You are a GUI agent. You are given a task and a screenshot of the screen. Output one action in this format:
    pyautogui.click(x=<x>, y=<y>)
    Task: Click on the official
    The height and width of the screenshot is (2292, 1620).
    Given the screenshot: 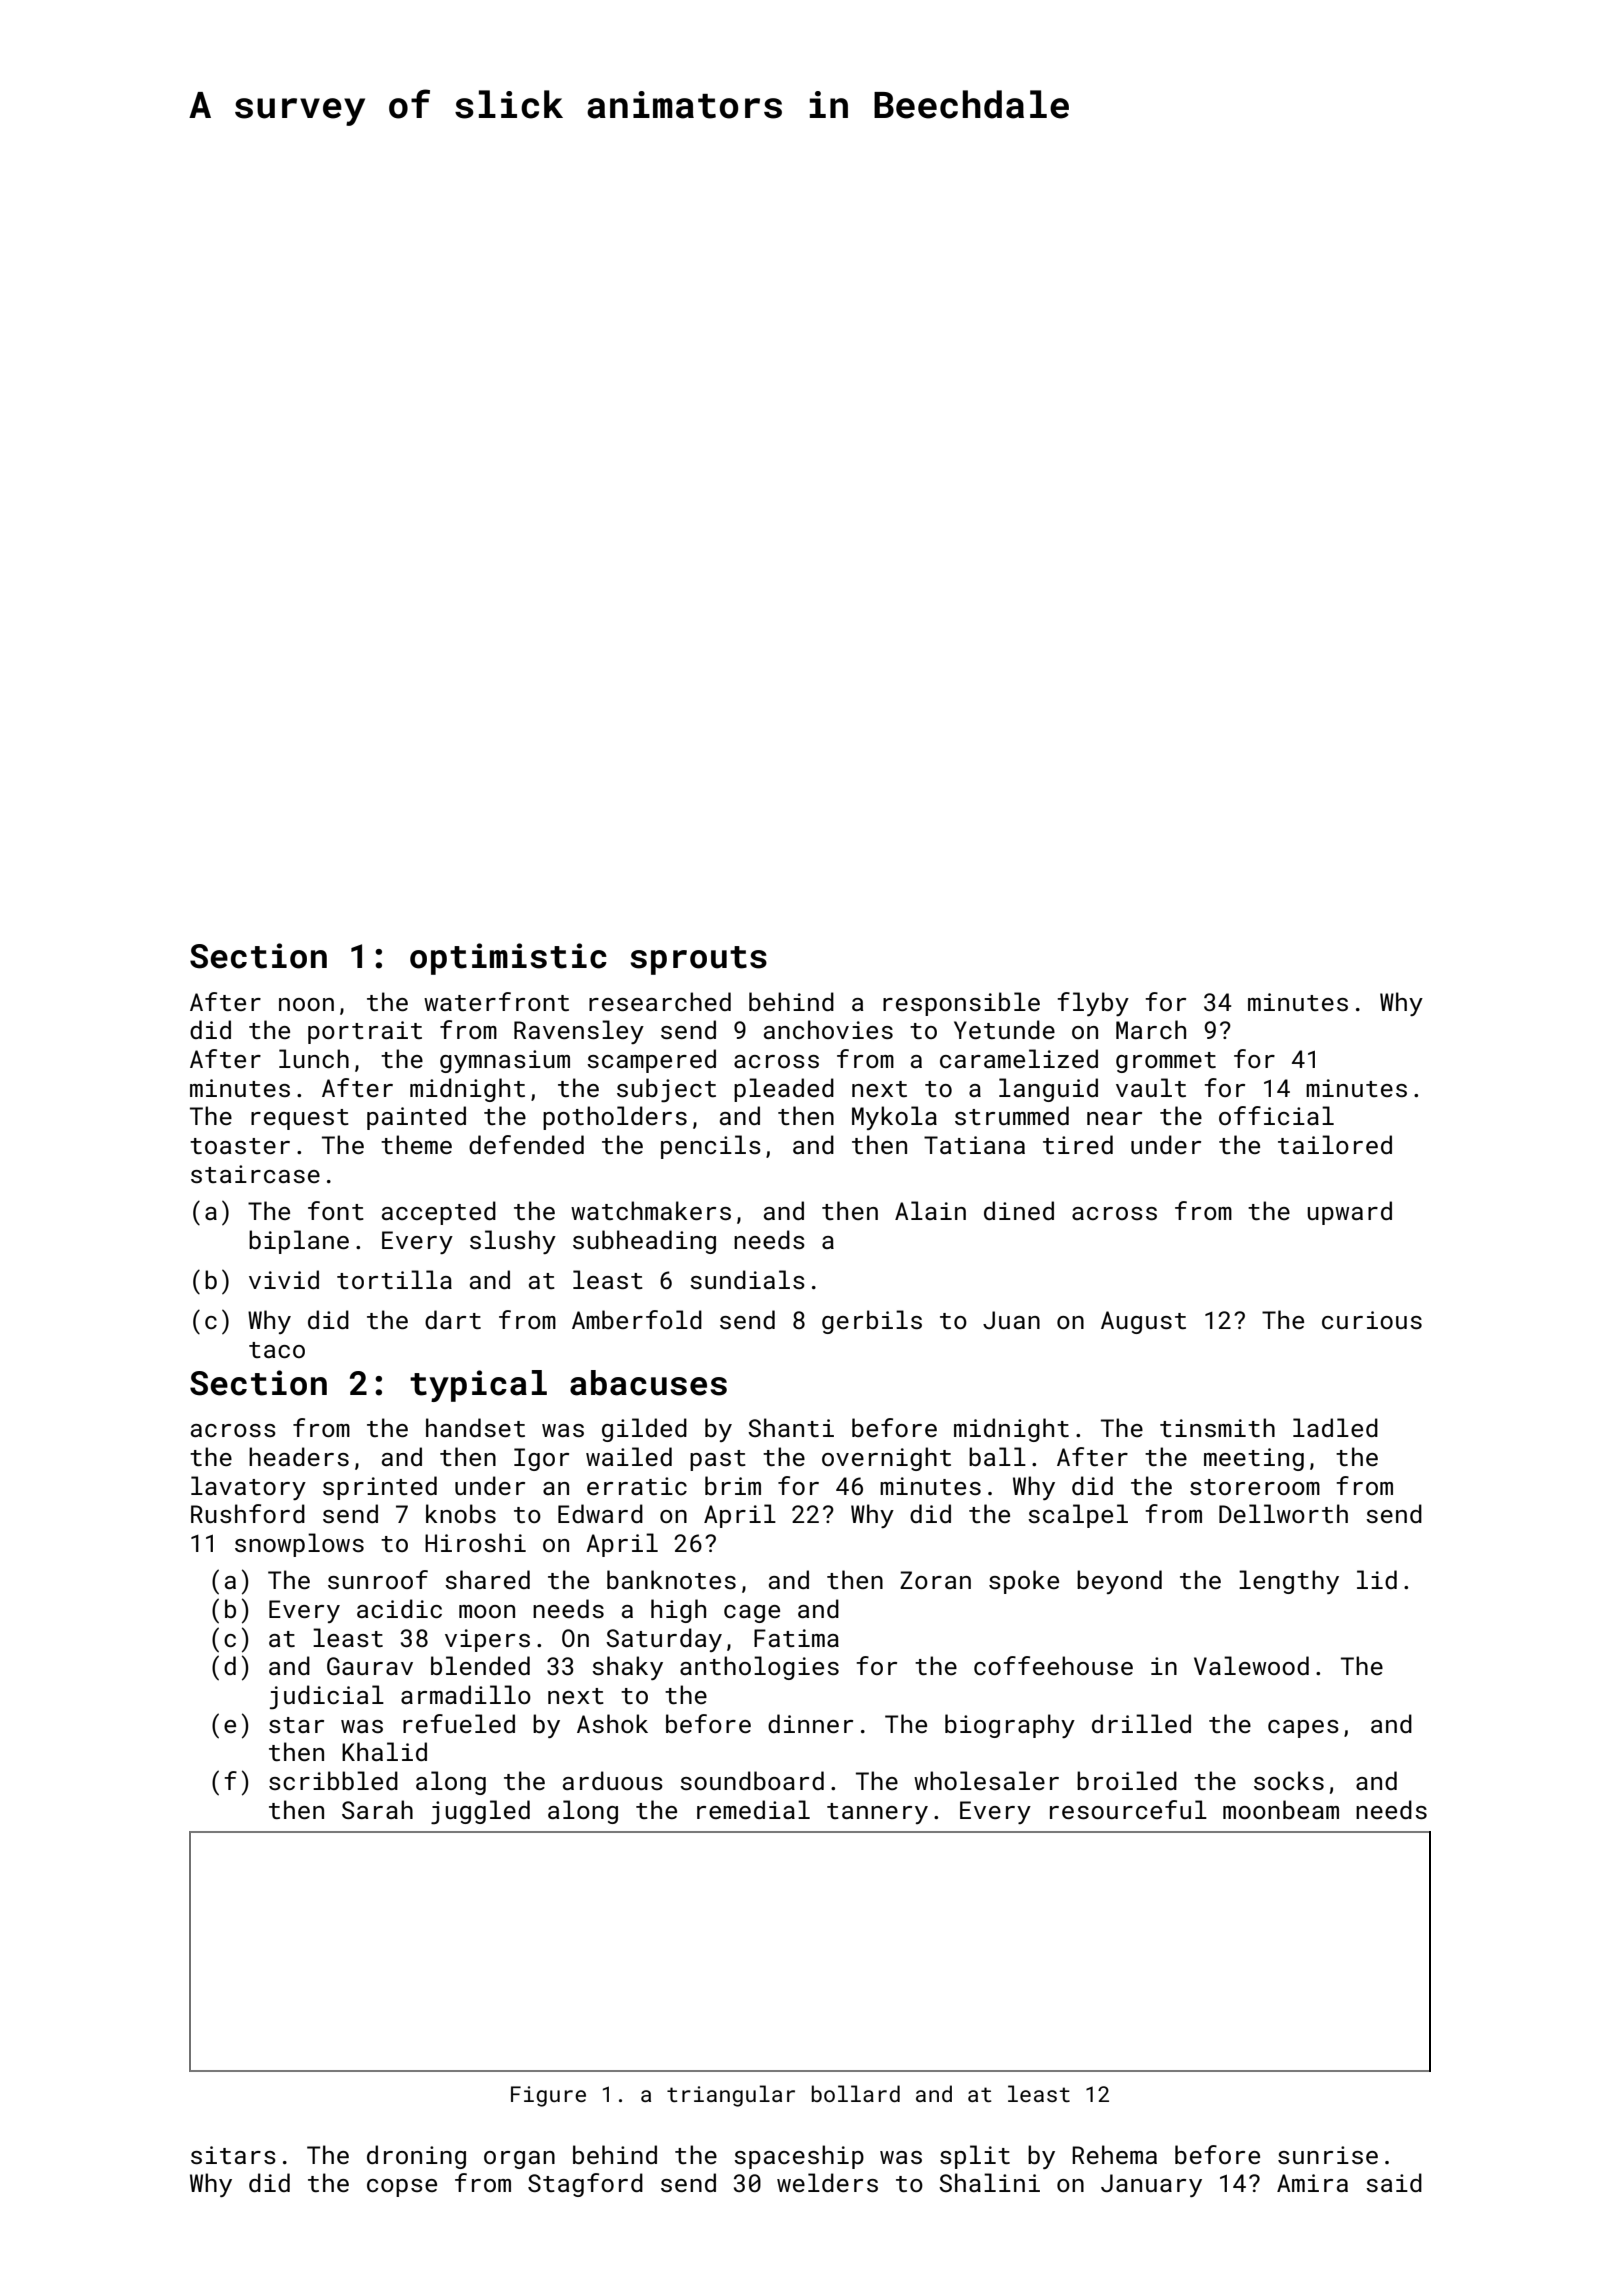 What is the action you would take?
    pyautogui.click(x=1276, y=1115)
